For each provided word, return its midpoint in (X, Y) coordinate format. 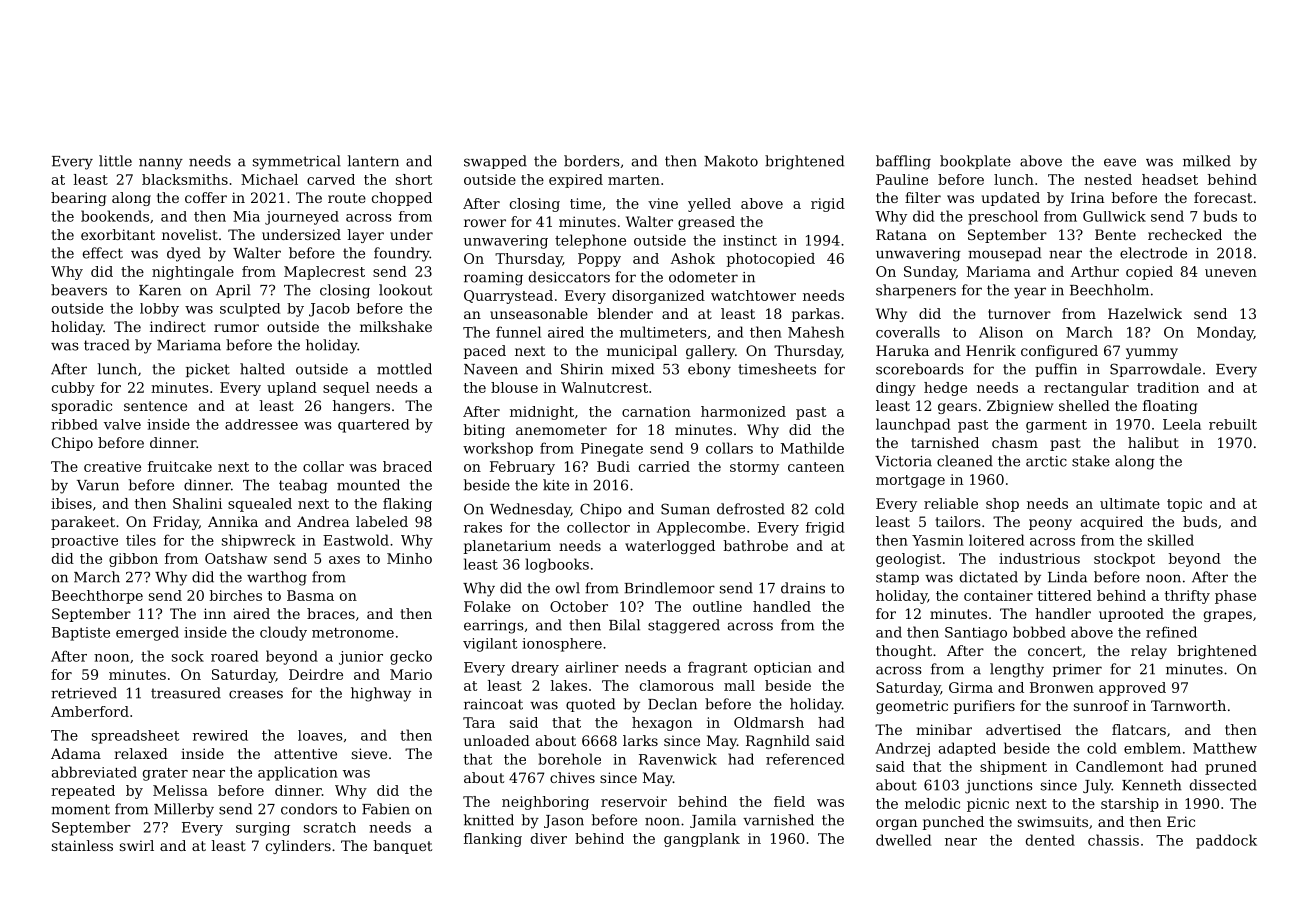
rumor (236, 328)
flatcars (1139, 729)
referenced (805, 759)
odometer (703, 277)
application (298, 773)
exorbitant (118, 234)
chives (572, 777)
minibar (944, 729)
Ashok (693, 258)
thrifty (1187, 597)
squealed (260, 505)
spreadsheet (135, 737)
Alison (1001, 332)
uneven (1231, 273)
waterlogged (670, 547)
